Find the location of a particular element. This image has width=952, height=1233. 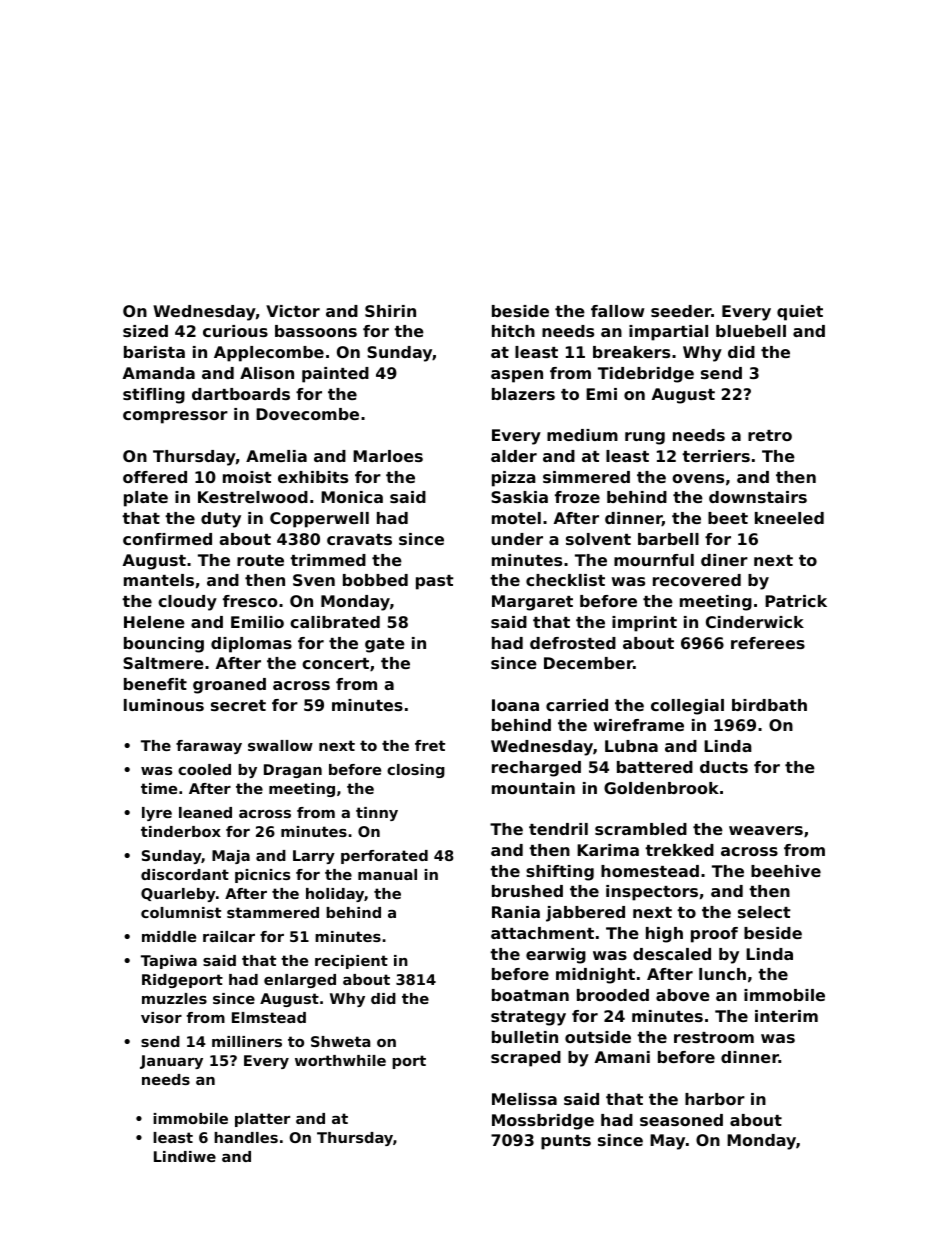

quiet is located at coordinates (800, 313).
